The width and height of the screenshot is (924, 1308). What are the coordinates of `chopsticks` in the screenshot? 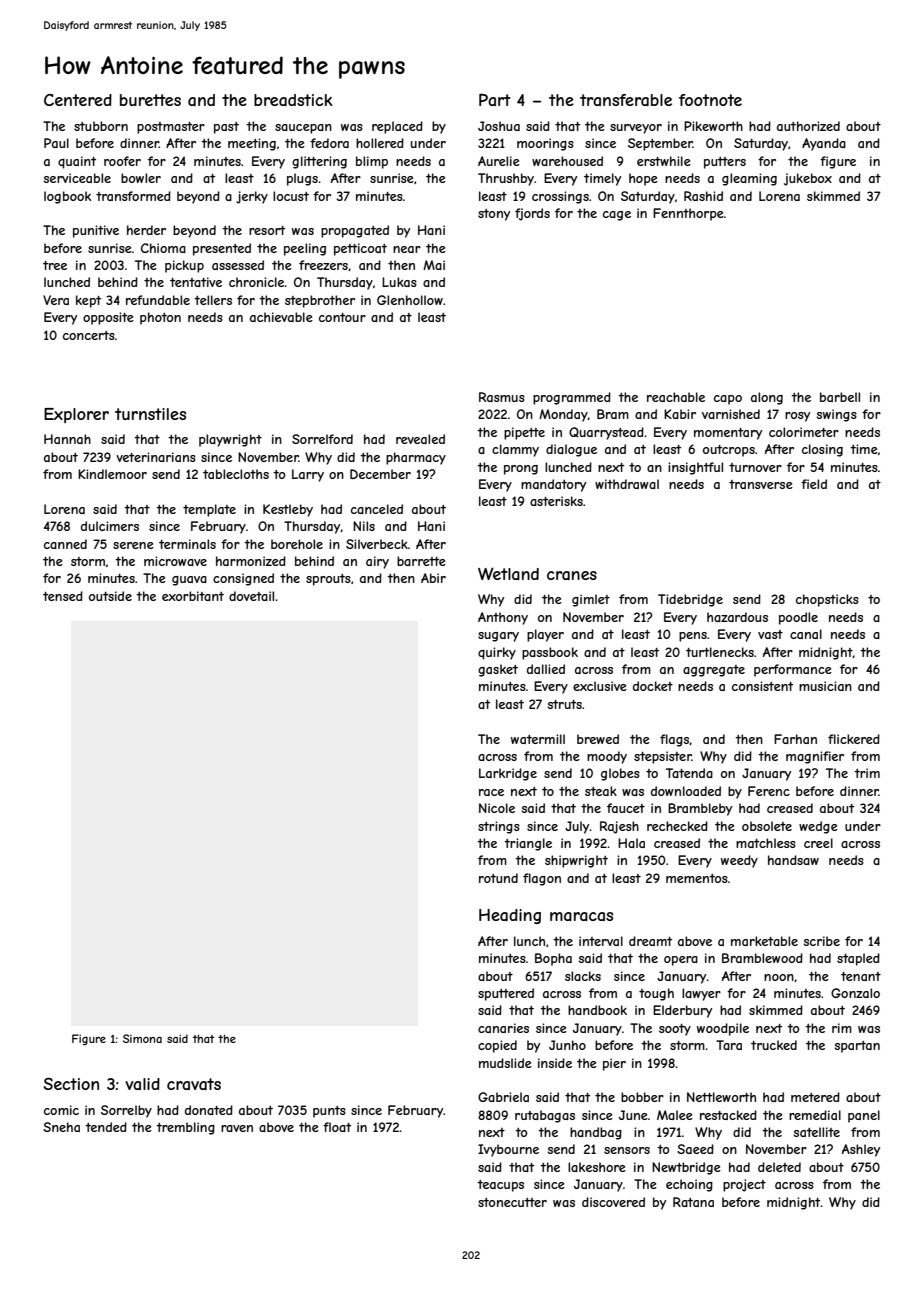 It's located at (827, 600).
